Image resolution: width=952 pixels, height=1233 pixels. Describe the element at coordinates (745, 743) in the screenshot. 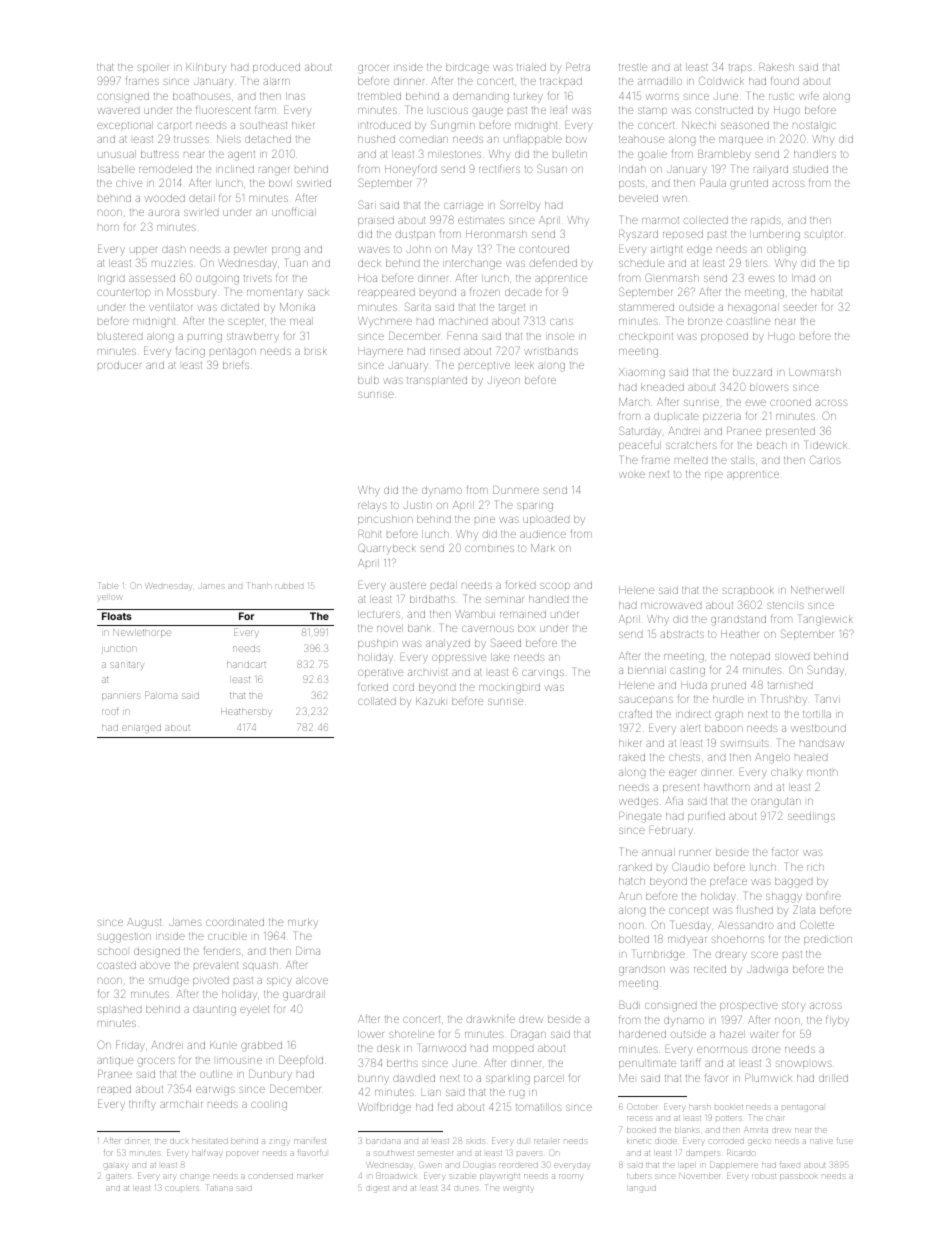

I see `swimsuits` at that location.
